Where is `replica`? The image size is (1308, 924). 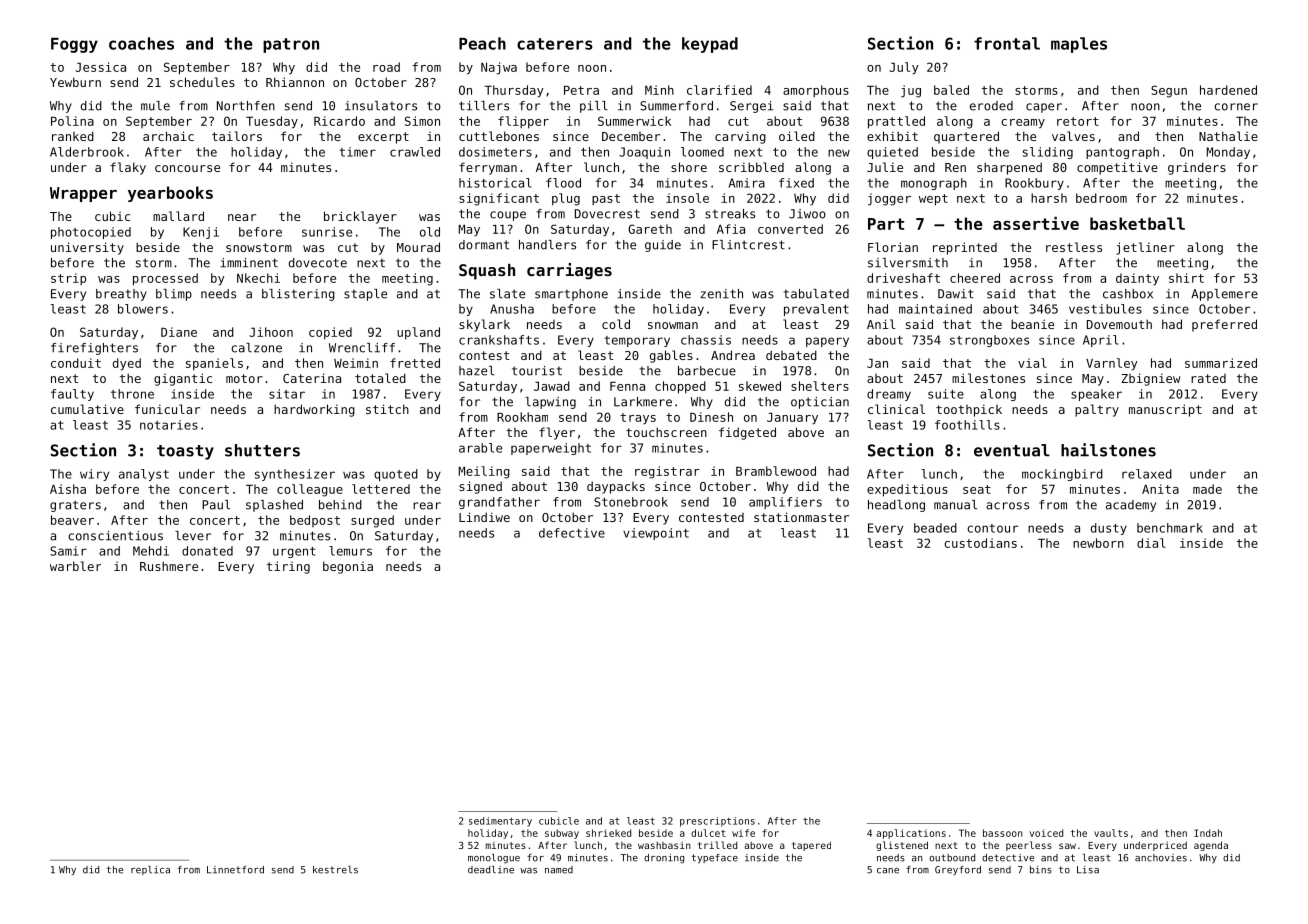 replica is located at coordinates (150, 870).
